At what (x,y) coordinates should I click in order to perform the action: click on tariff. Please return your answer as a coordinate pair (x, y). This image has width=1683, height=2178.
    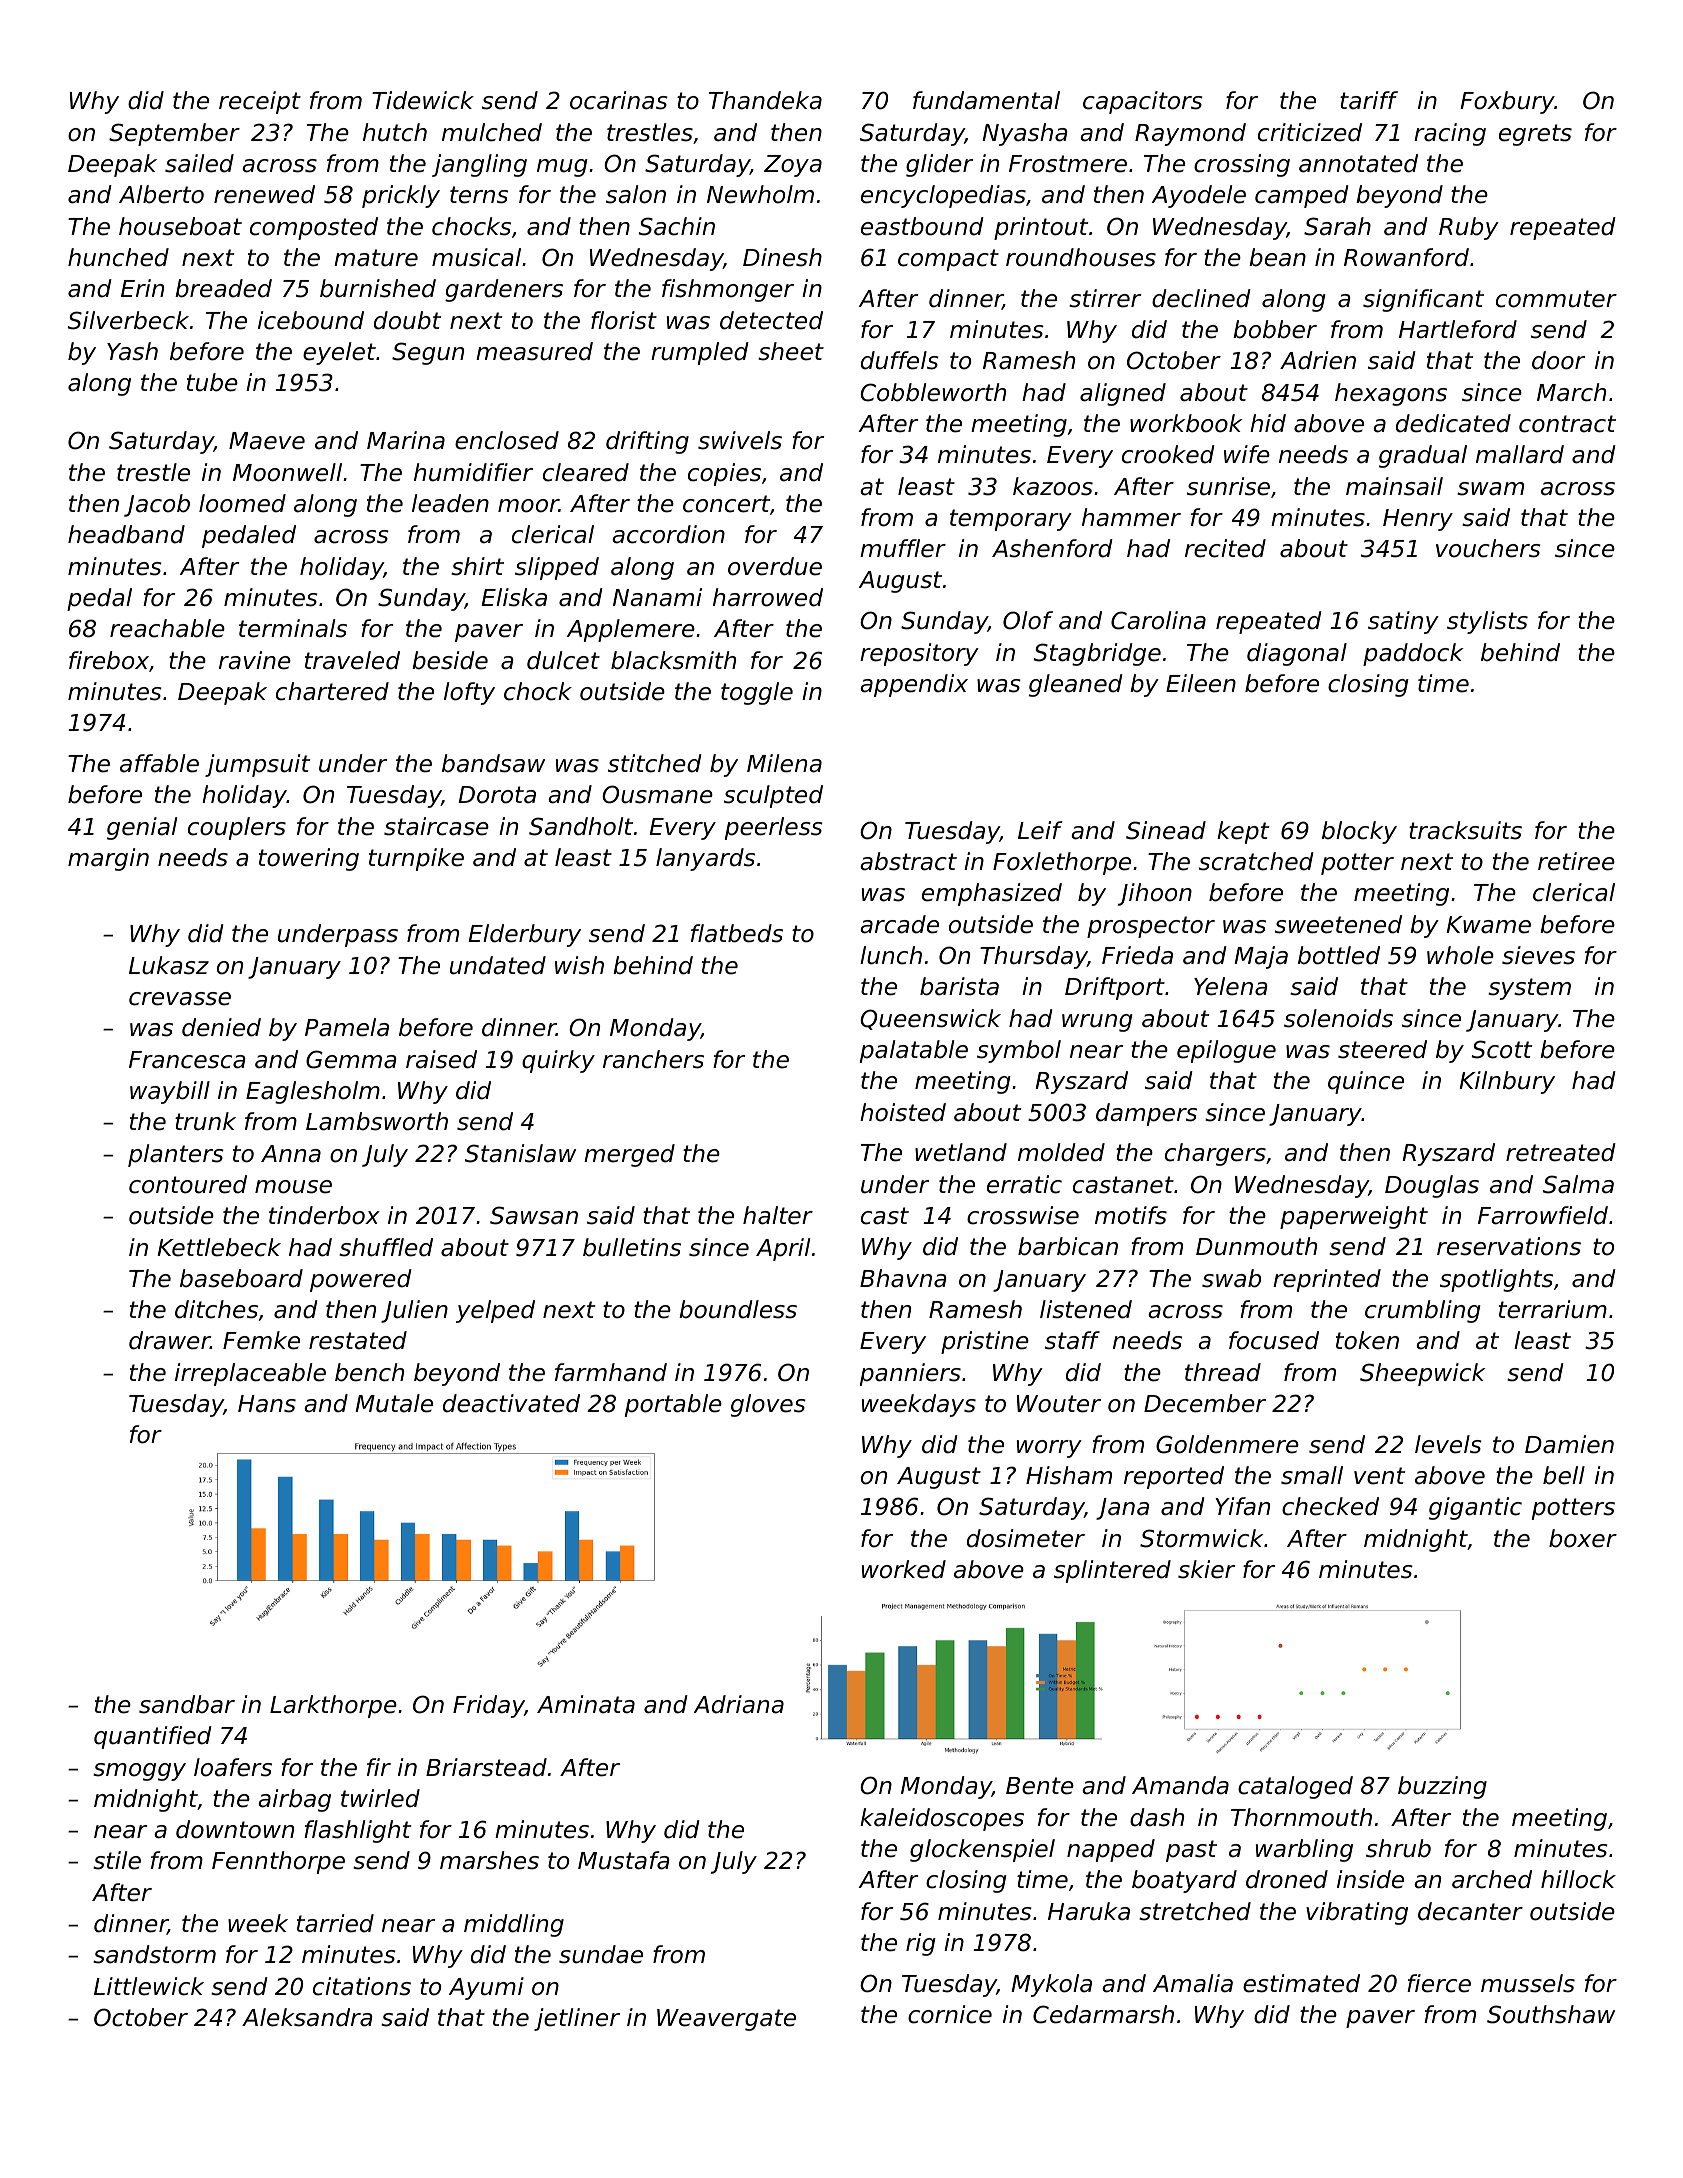
    Looking at the image, I should click on (1369, 100).
